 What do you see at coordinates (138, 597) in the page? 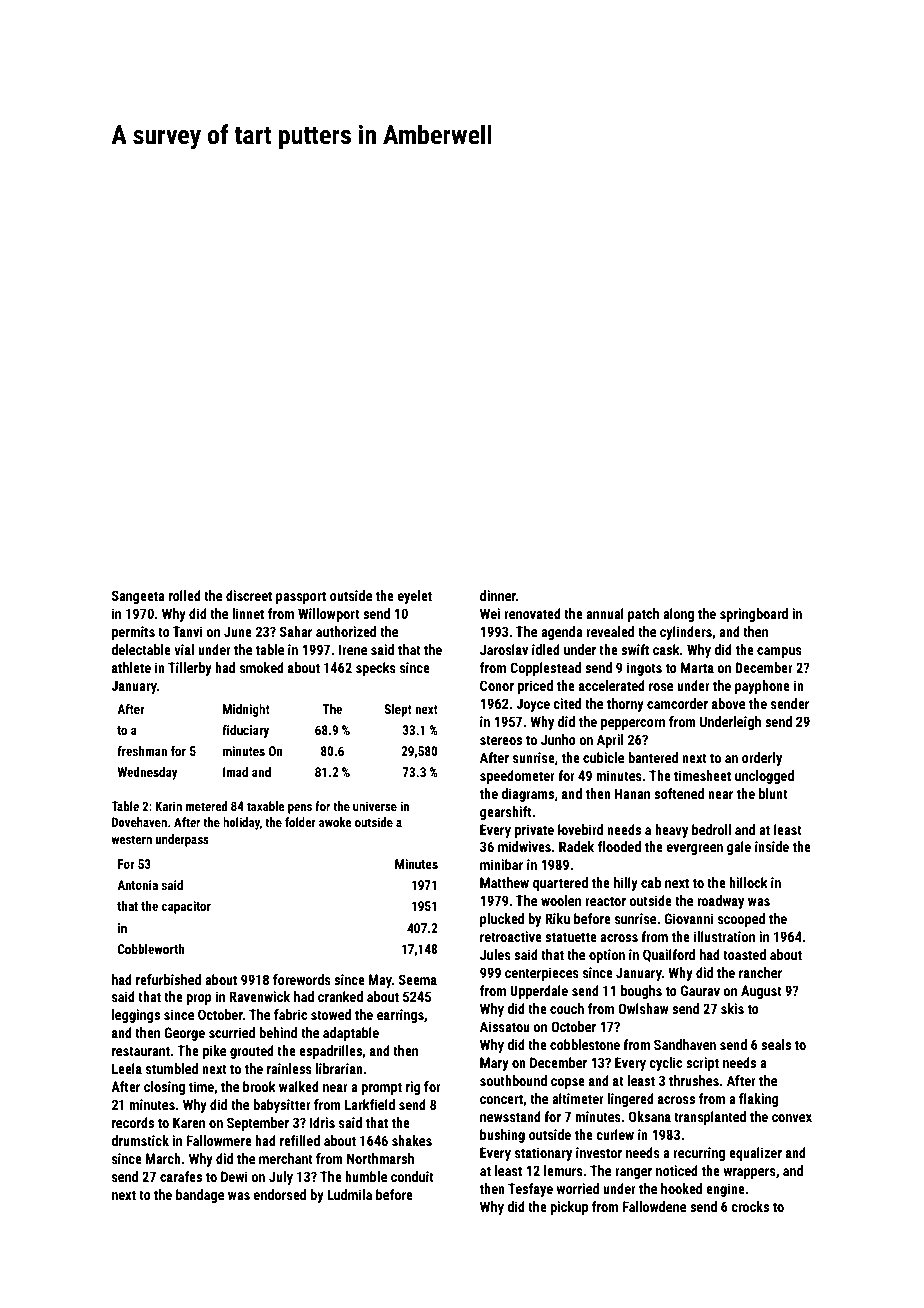
I see `Sangeeta` at bounding box center [138, 597].
